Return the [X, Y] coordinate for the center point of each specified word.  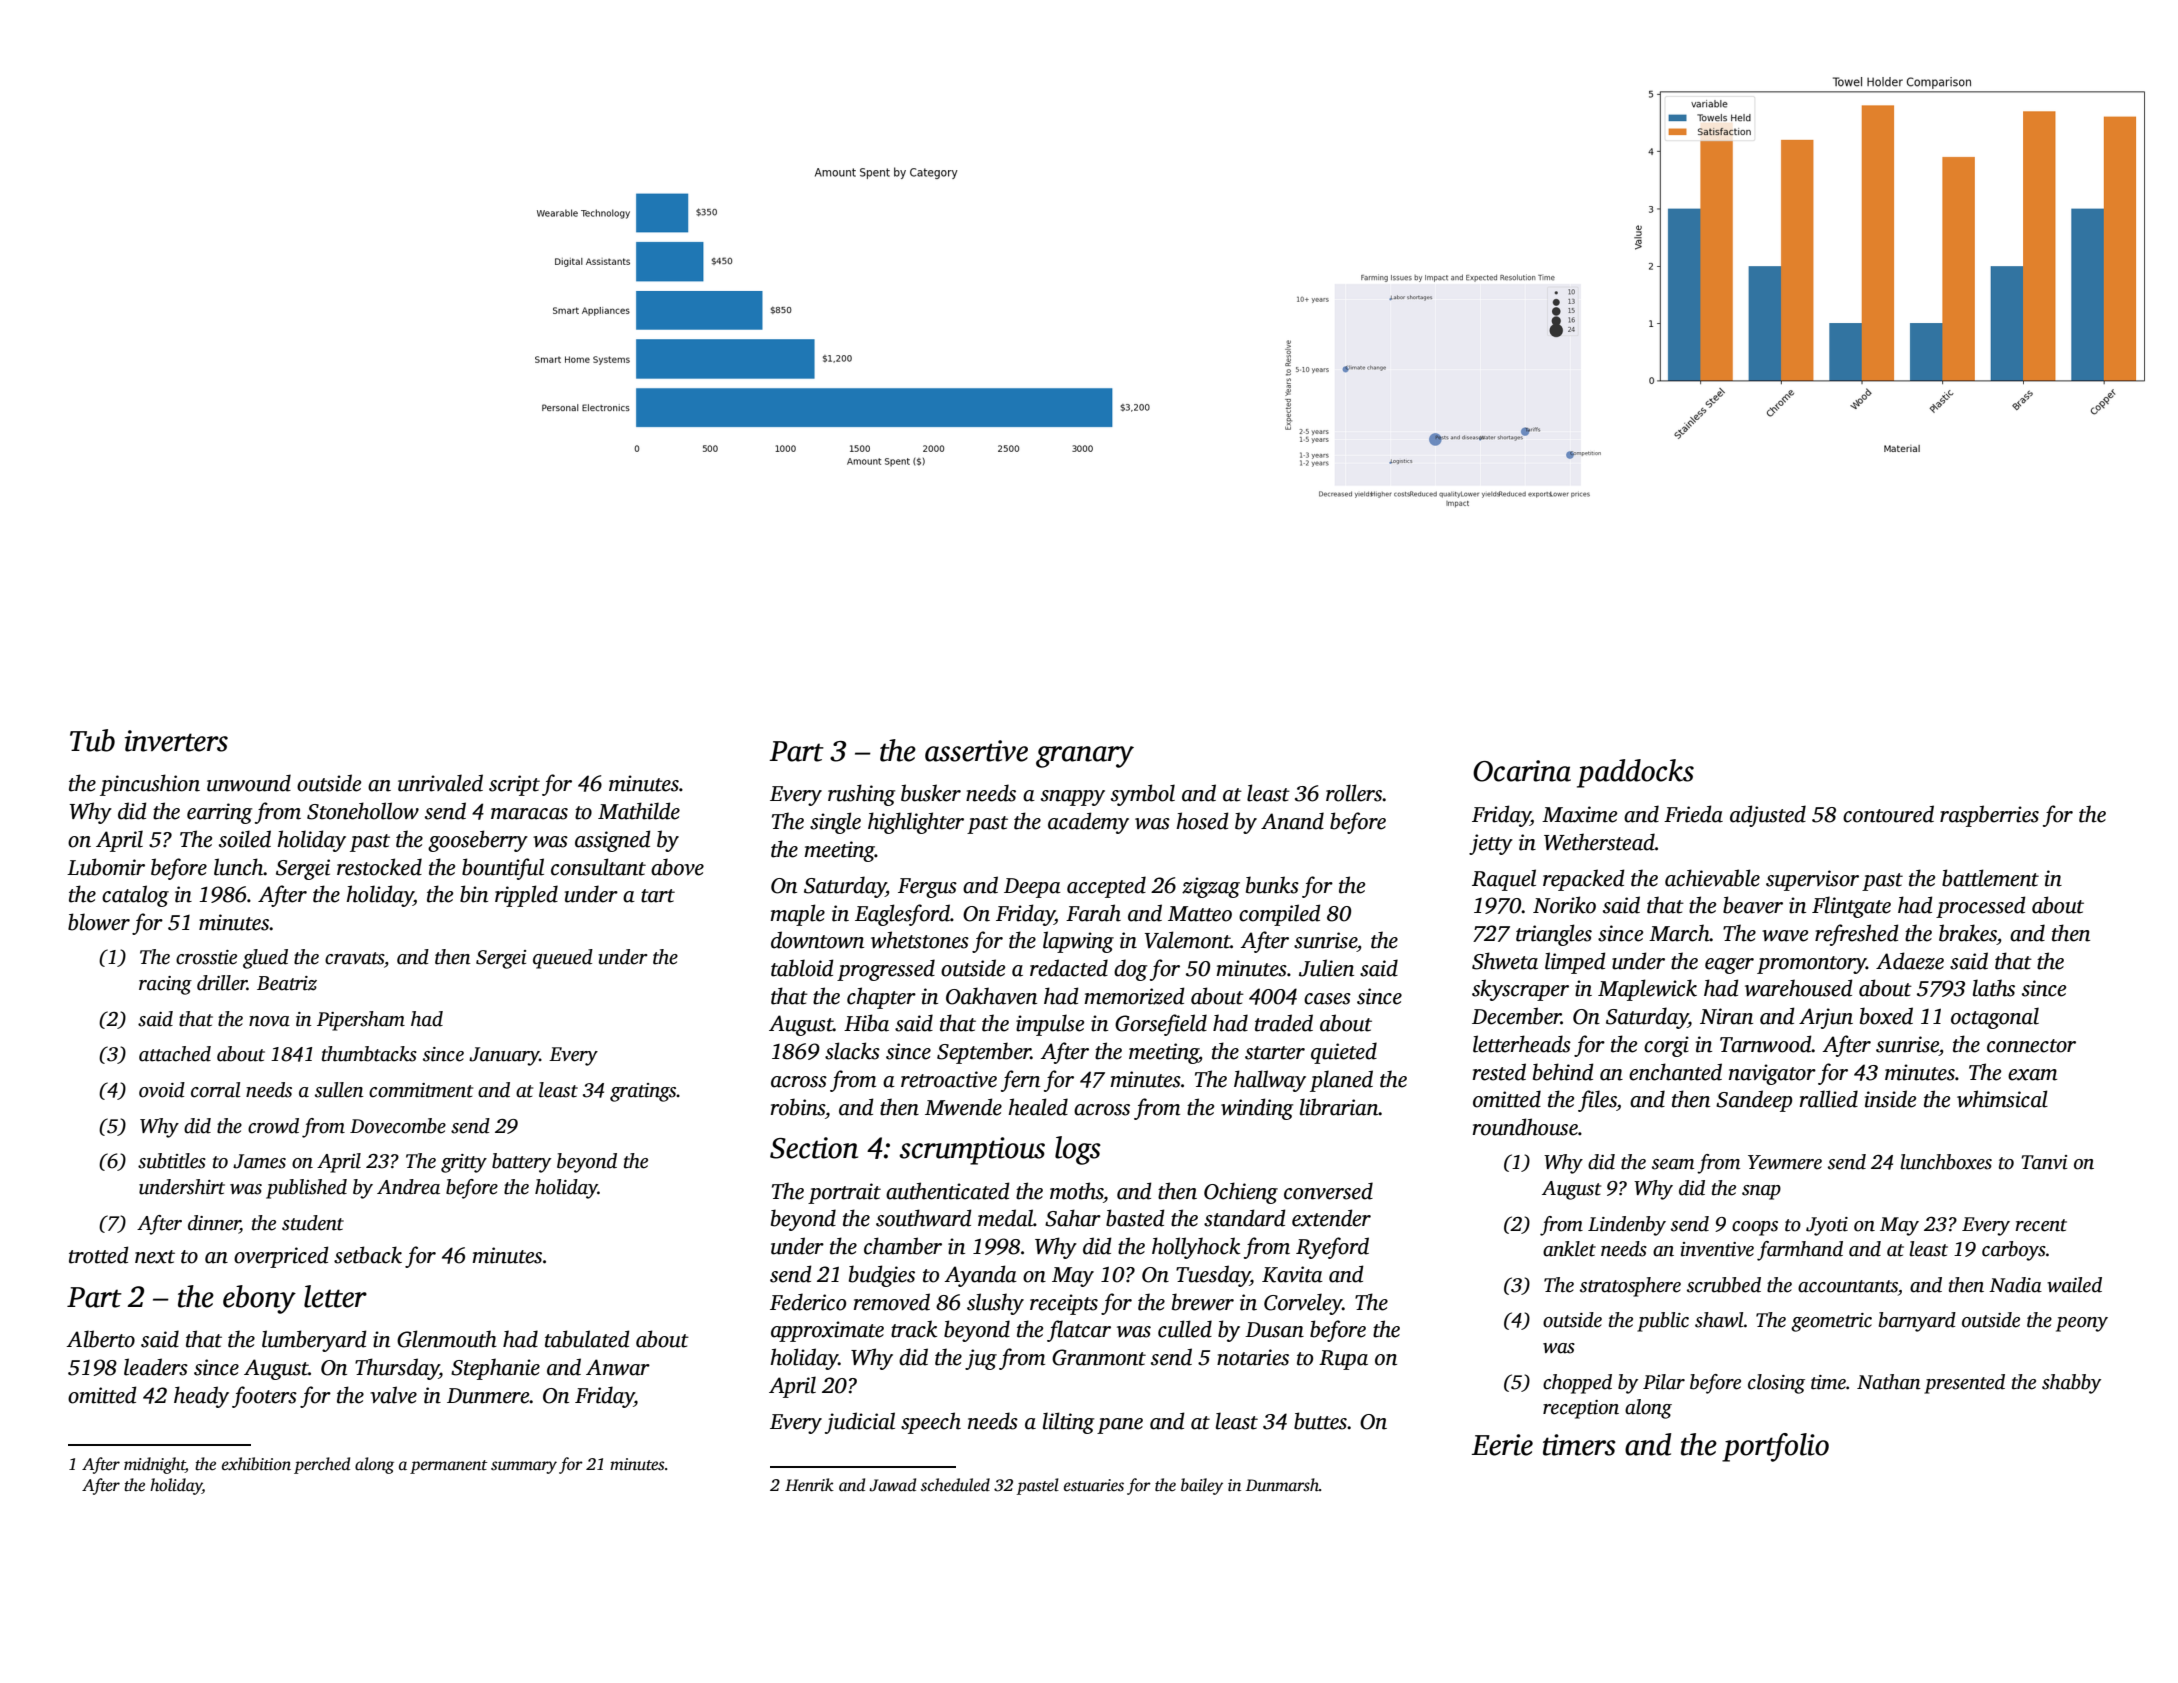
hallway [1270, 1081]
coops [1755, 1228]
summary [524, 1467]
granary [1085, 757]
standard [1245, 1218]
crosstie [206, 957]
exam [2032, 1075]
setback [368, 1255]
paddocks [1635, 773]
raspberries [1989, 816]
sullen [339, 1090]
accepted [1106, 887]
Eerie [1502, 1445]
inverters [176, 741]
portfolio [1775, 1447]
